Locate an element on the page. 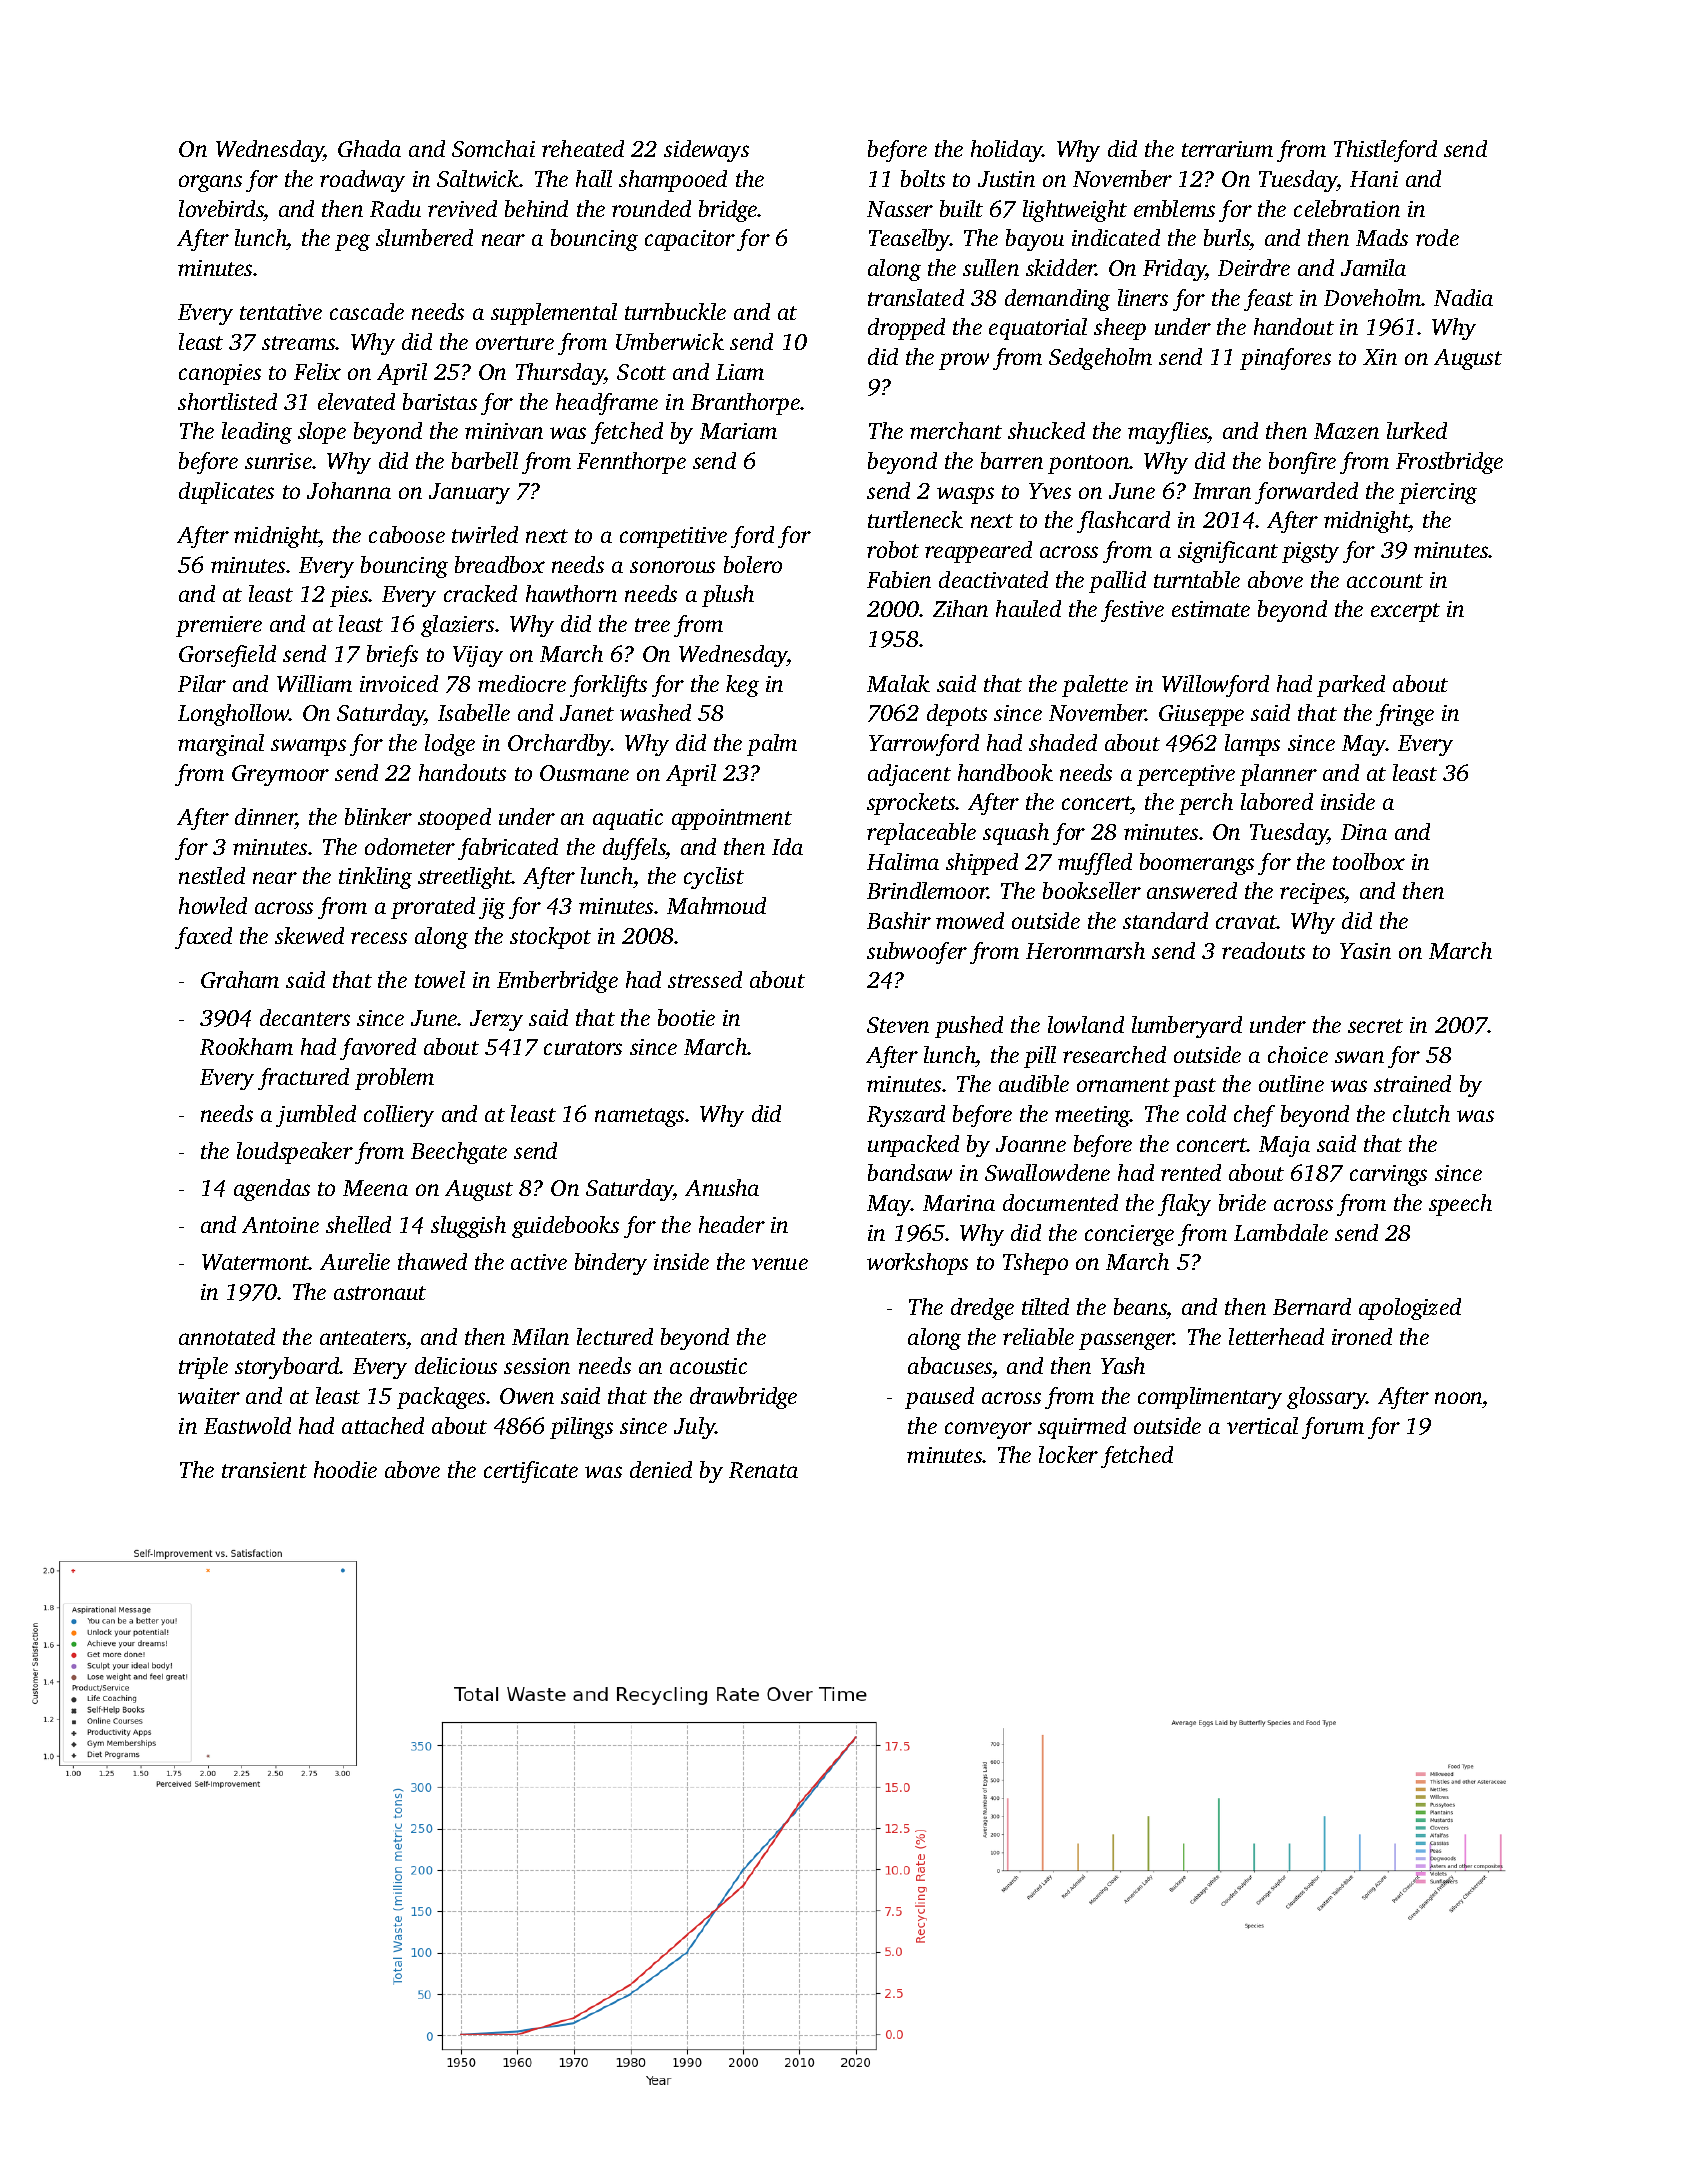 The width and height of the image is (1683, 2178). noon is located at coordinates (1458, 1398).
